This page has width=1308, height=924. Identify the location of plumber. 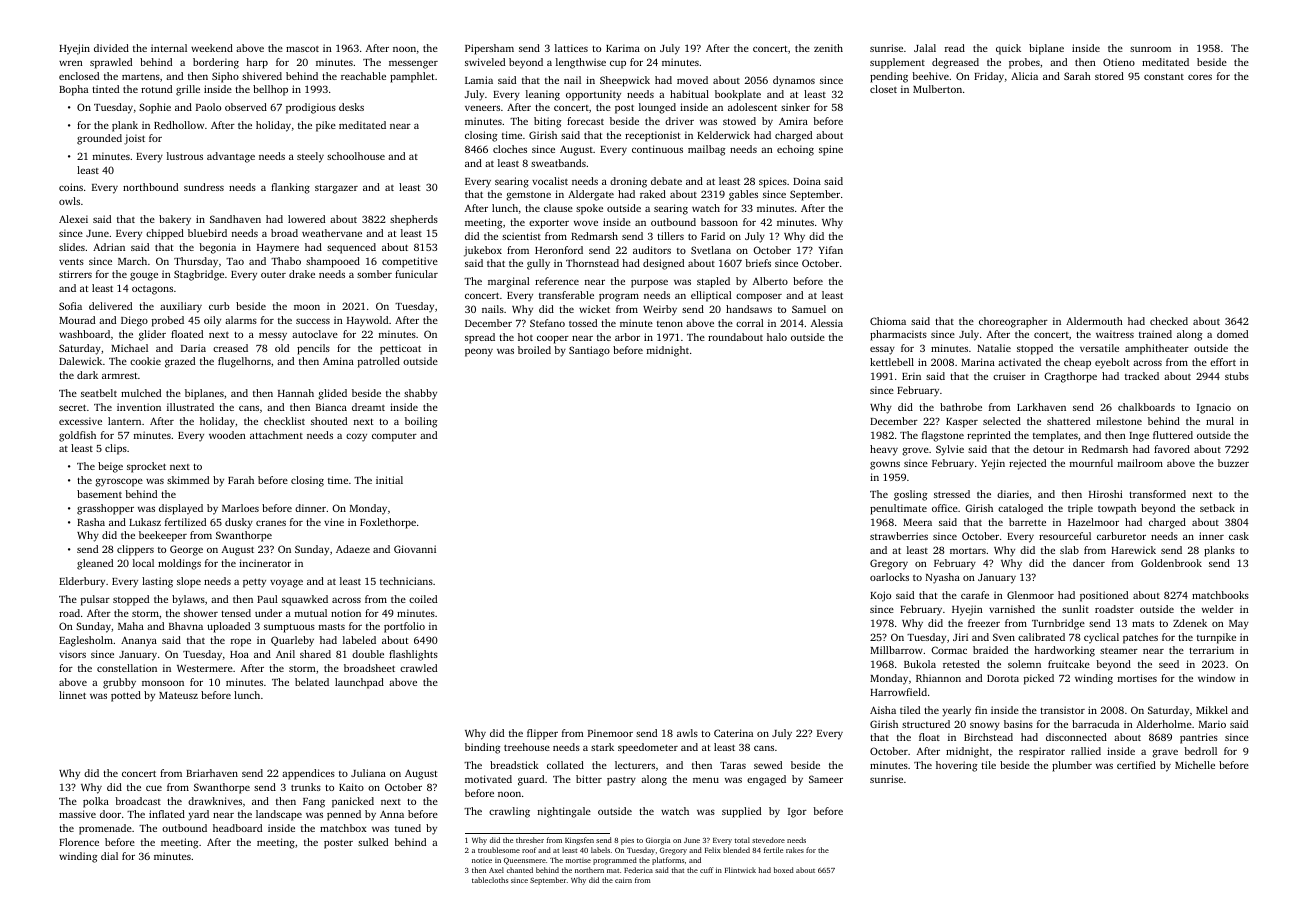
(1072, 766).
